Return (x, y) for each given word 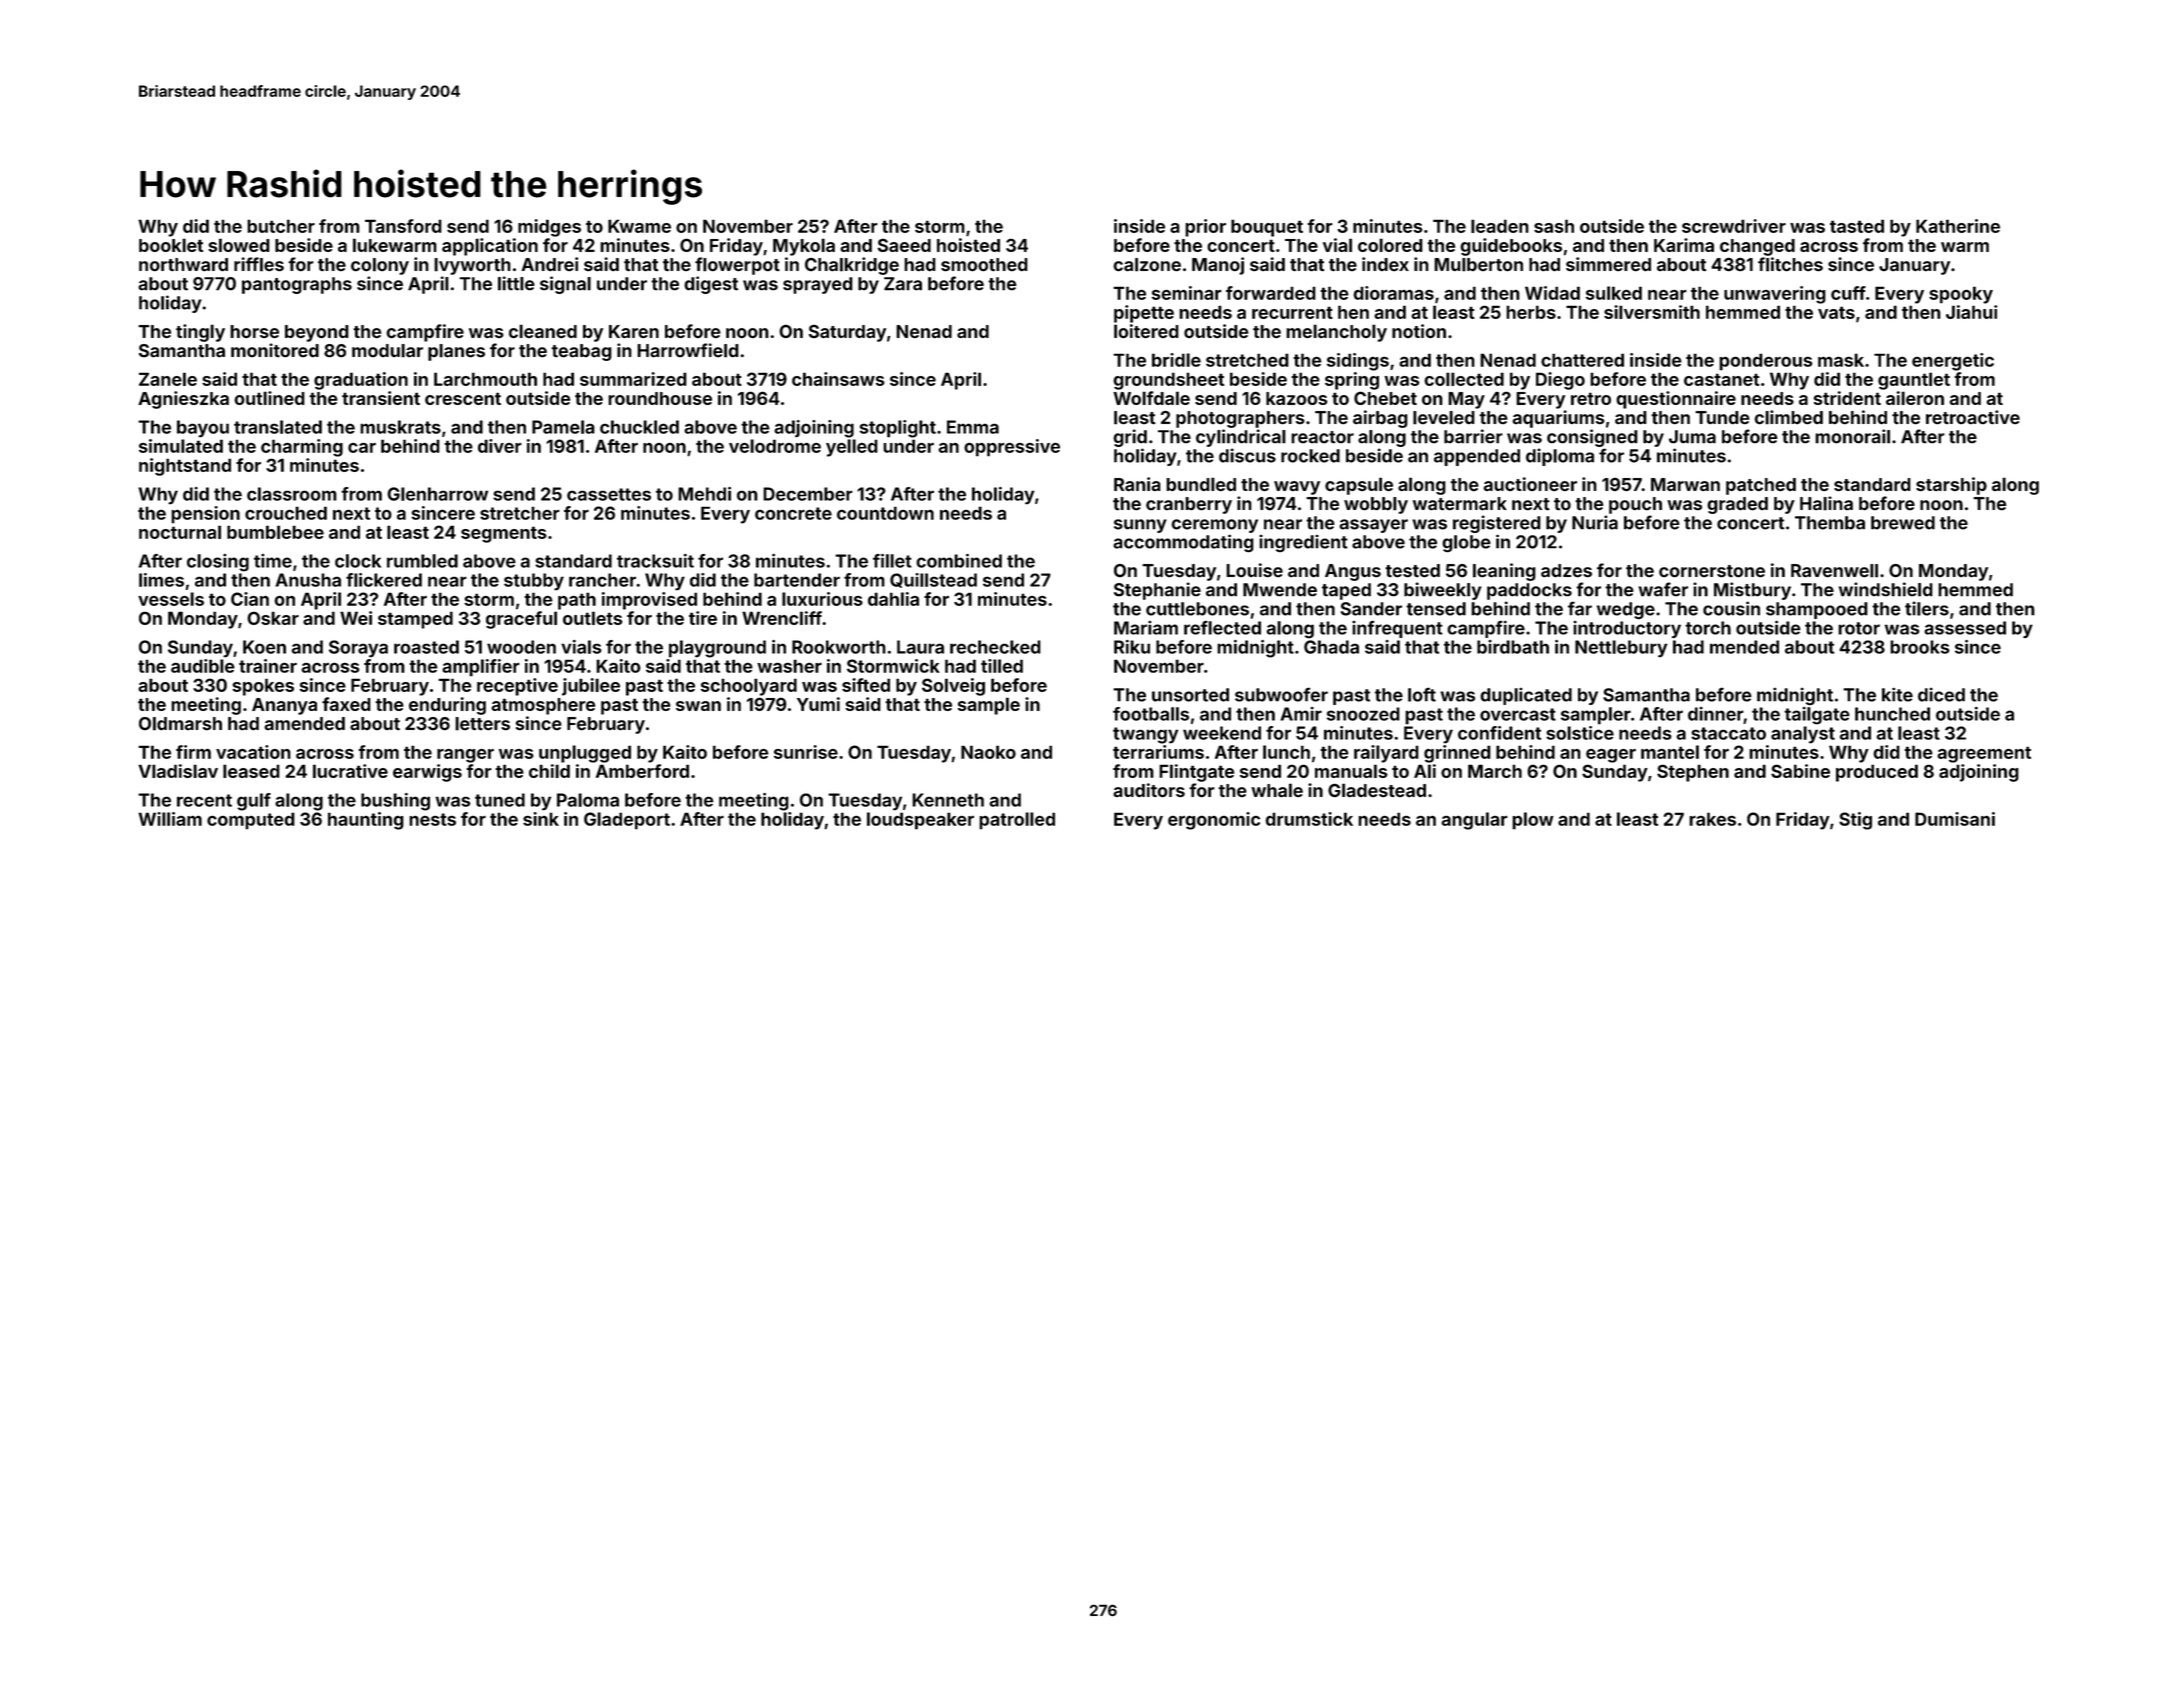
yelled (852, 448)
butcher (281, 226)
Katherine (1958, 226)
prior (1205, 228)
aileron (1915, 398)
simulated (181, 446)
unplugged (585, 754)
